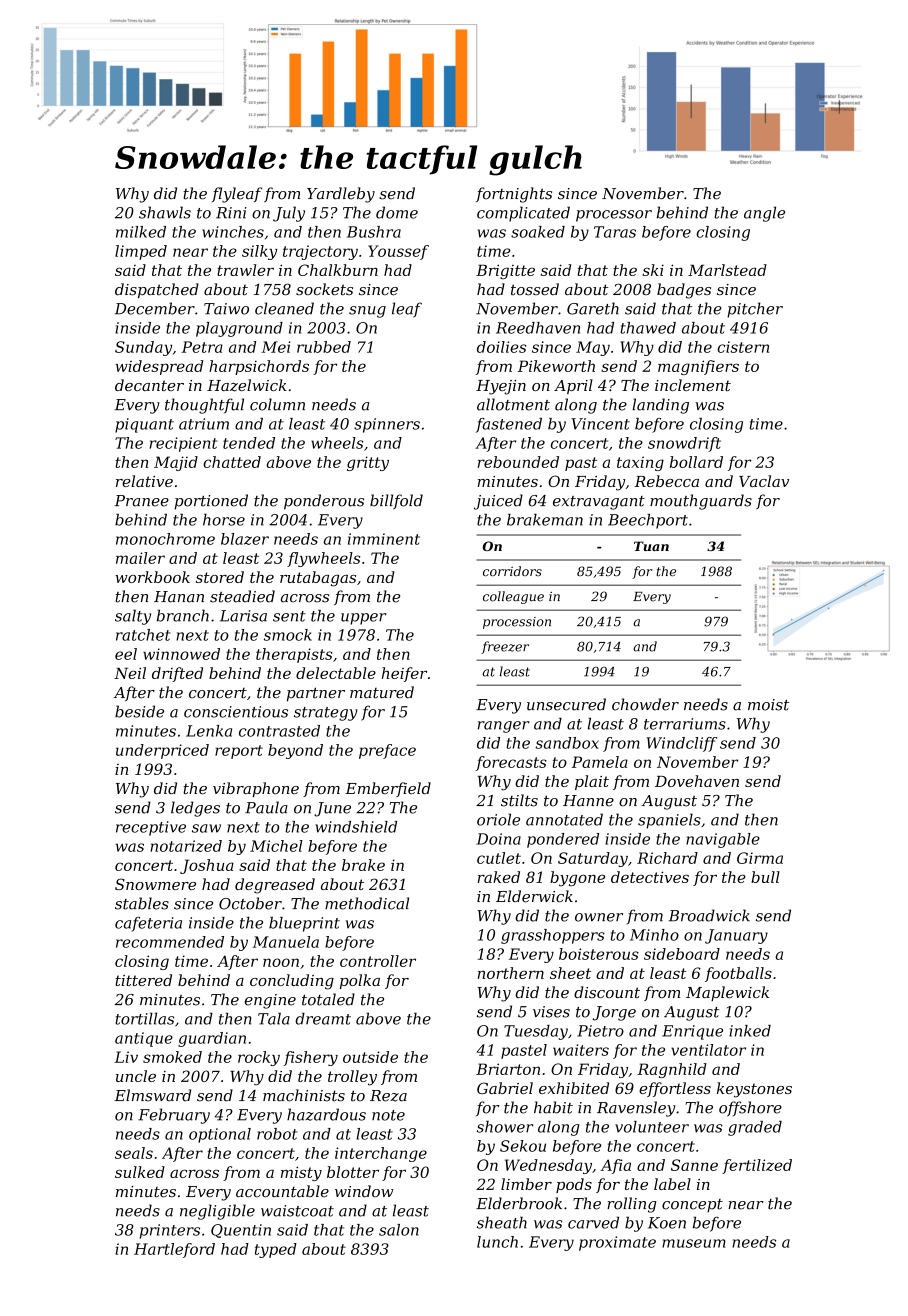  Describe the element at coordinates (764, 214) in the screenshot. I see `angle` at that location.
